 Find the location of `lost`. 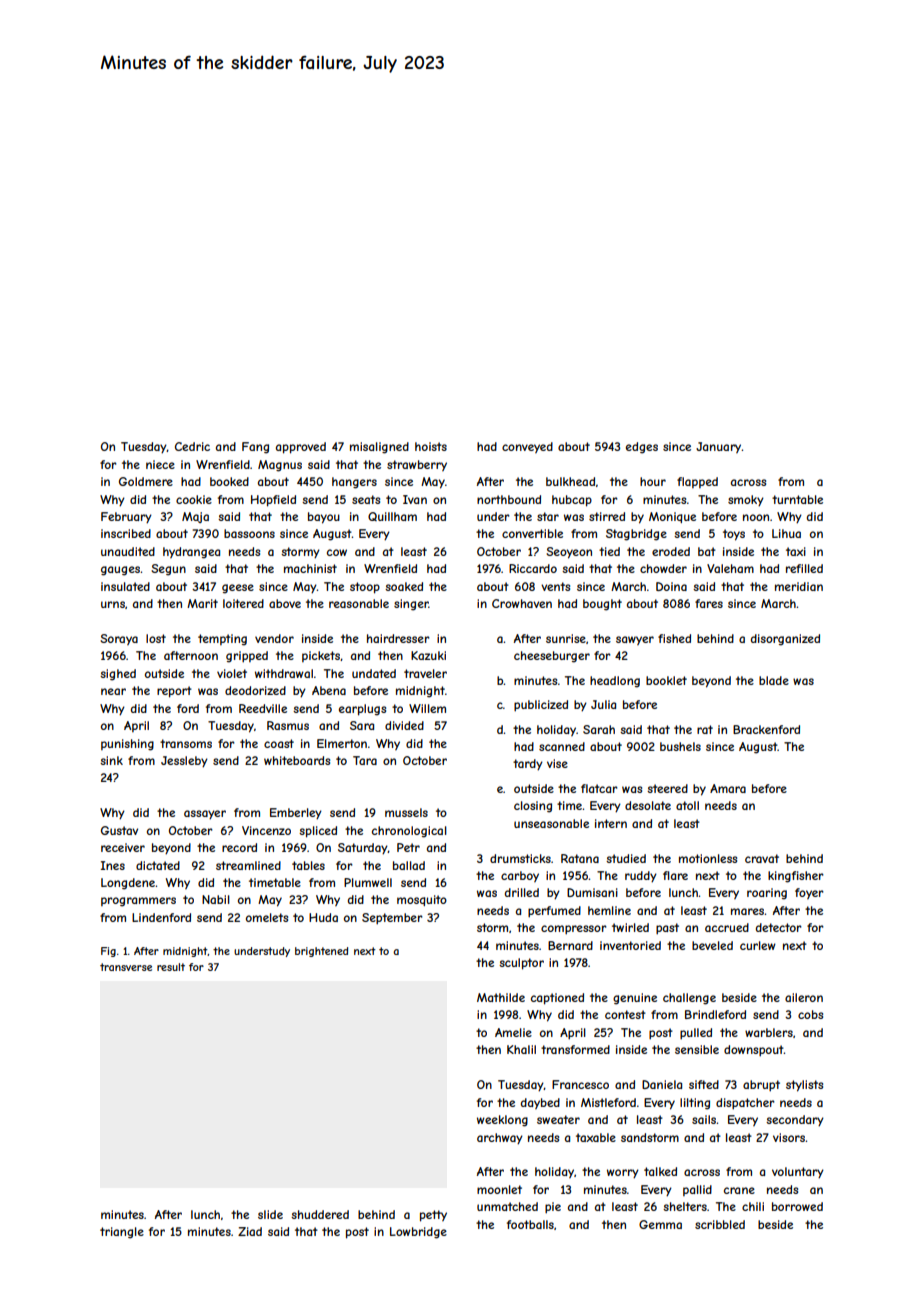

lost is located at coordinates (156, 638).
